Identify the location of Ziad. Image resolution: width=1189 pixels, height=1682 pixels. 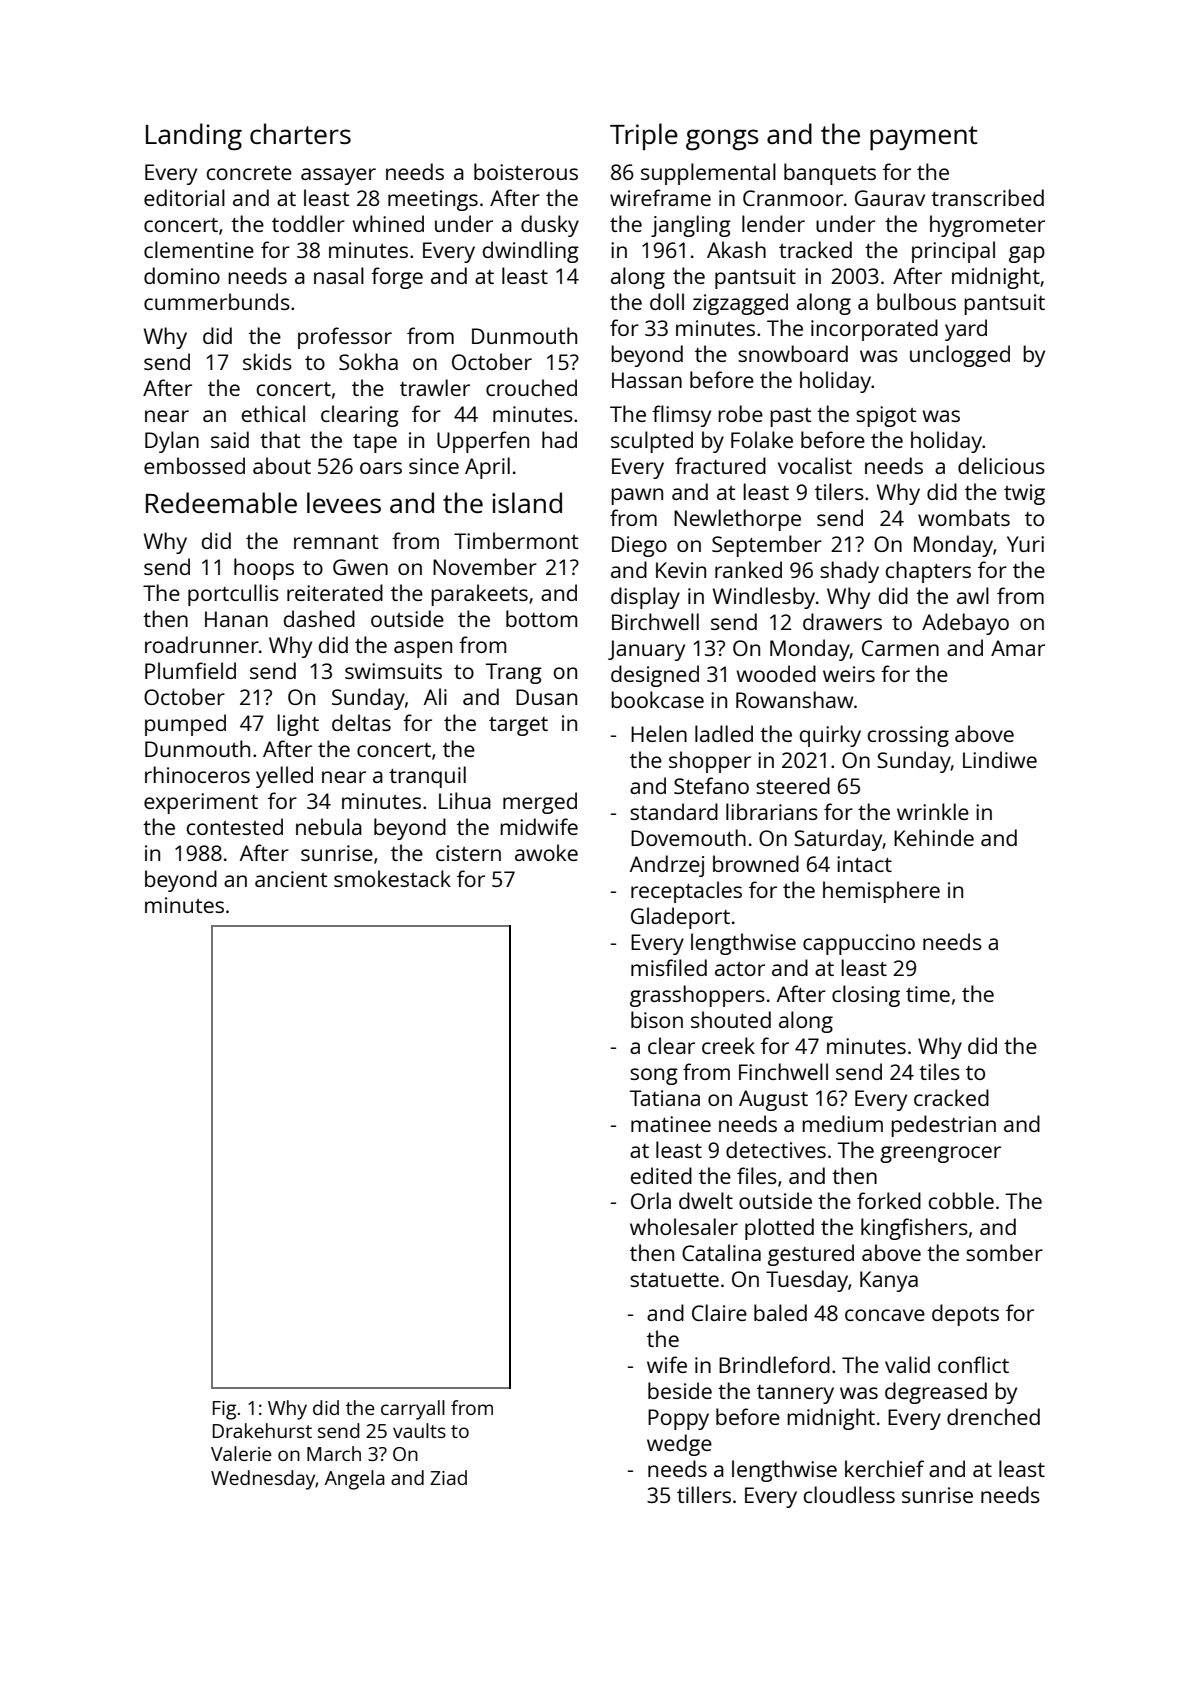
(448, 1477).
